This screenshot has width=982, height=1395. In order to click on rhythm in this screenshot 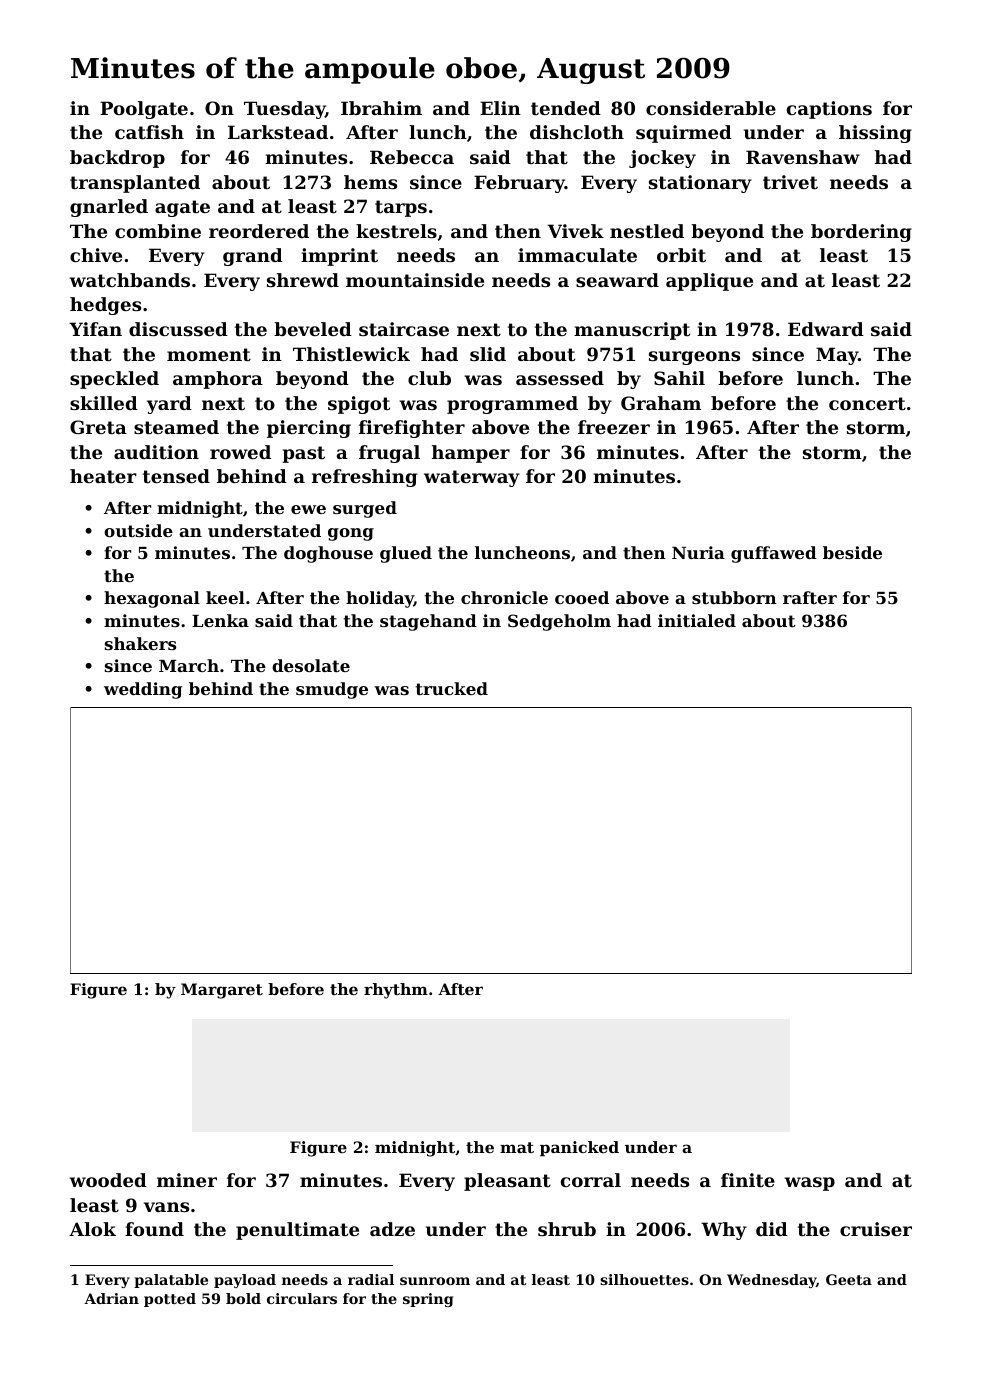, I will do `click(396, 991)`.
